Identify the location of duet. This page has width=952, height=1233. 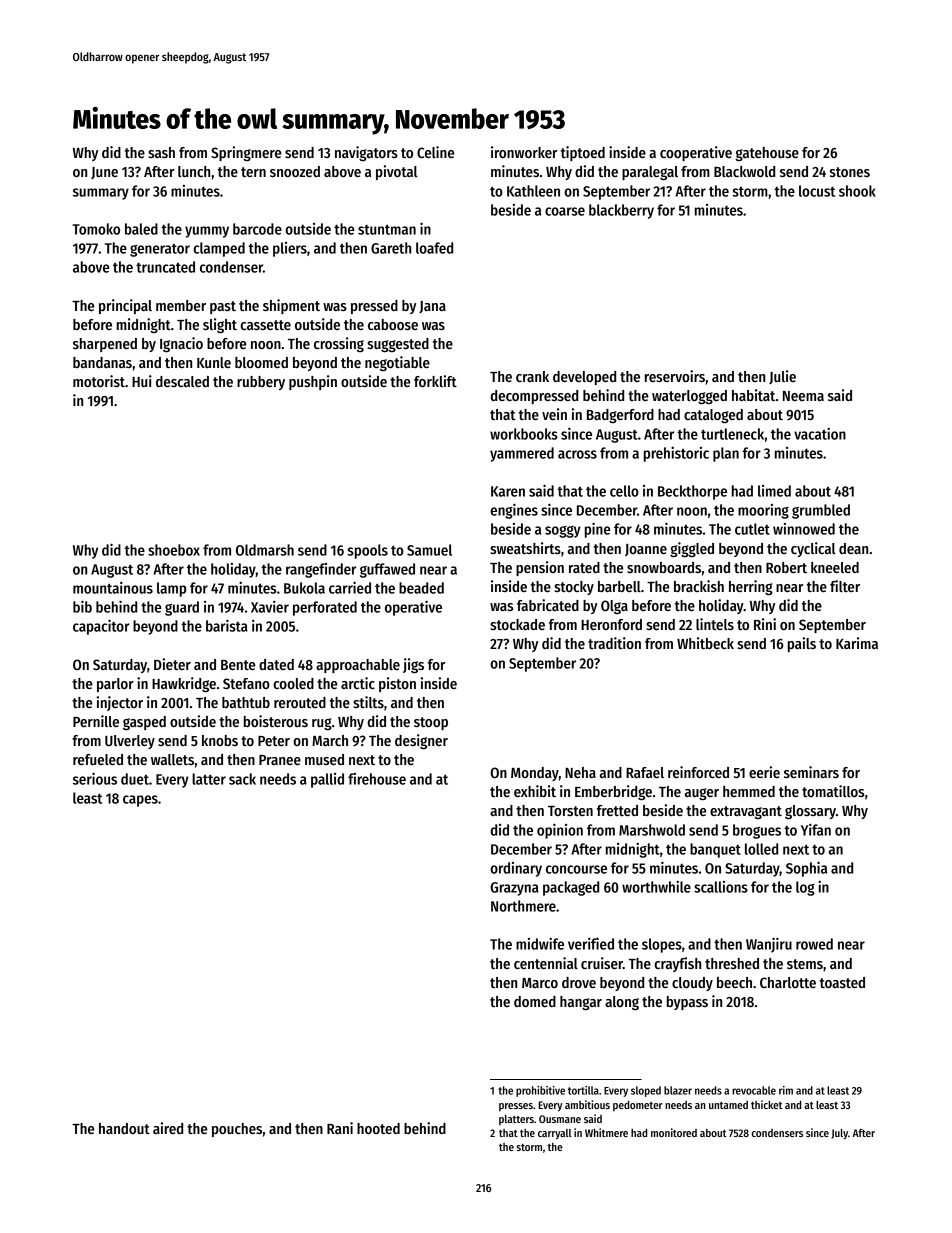
(135, 779).
